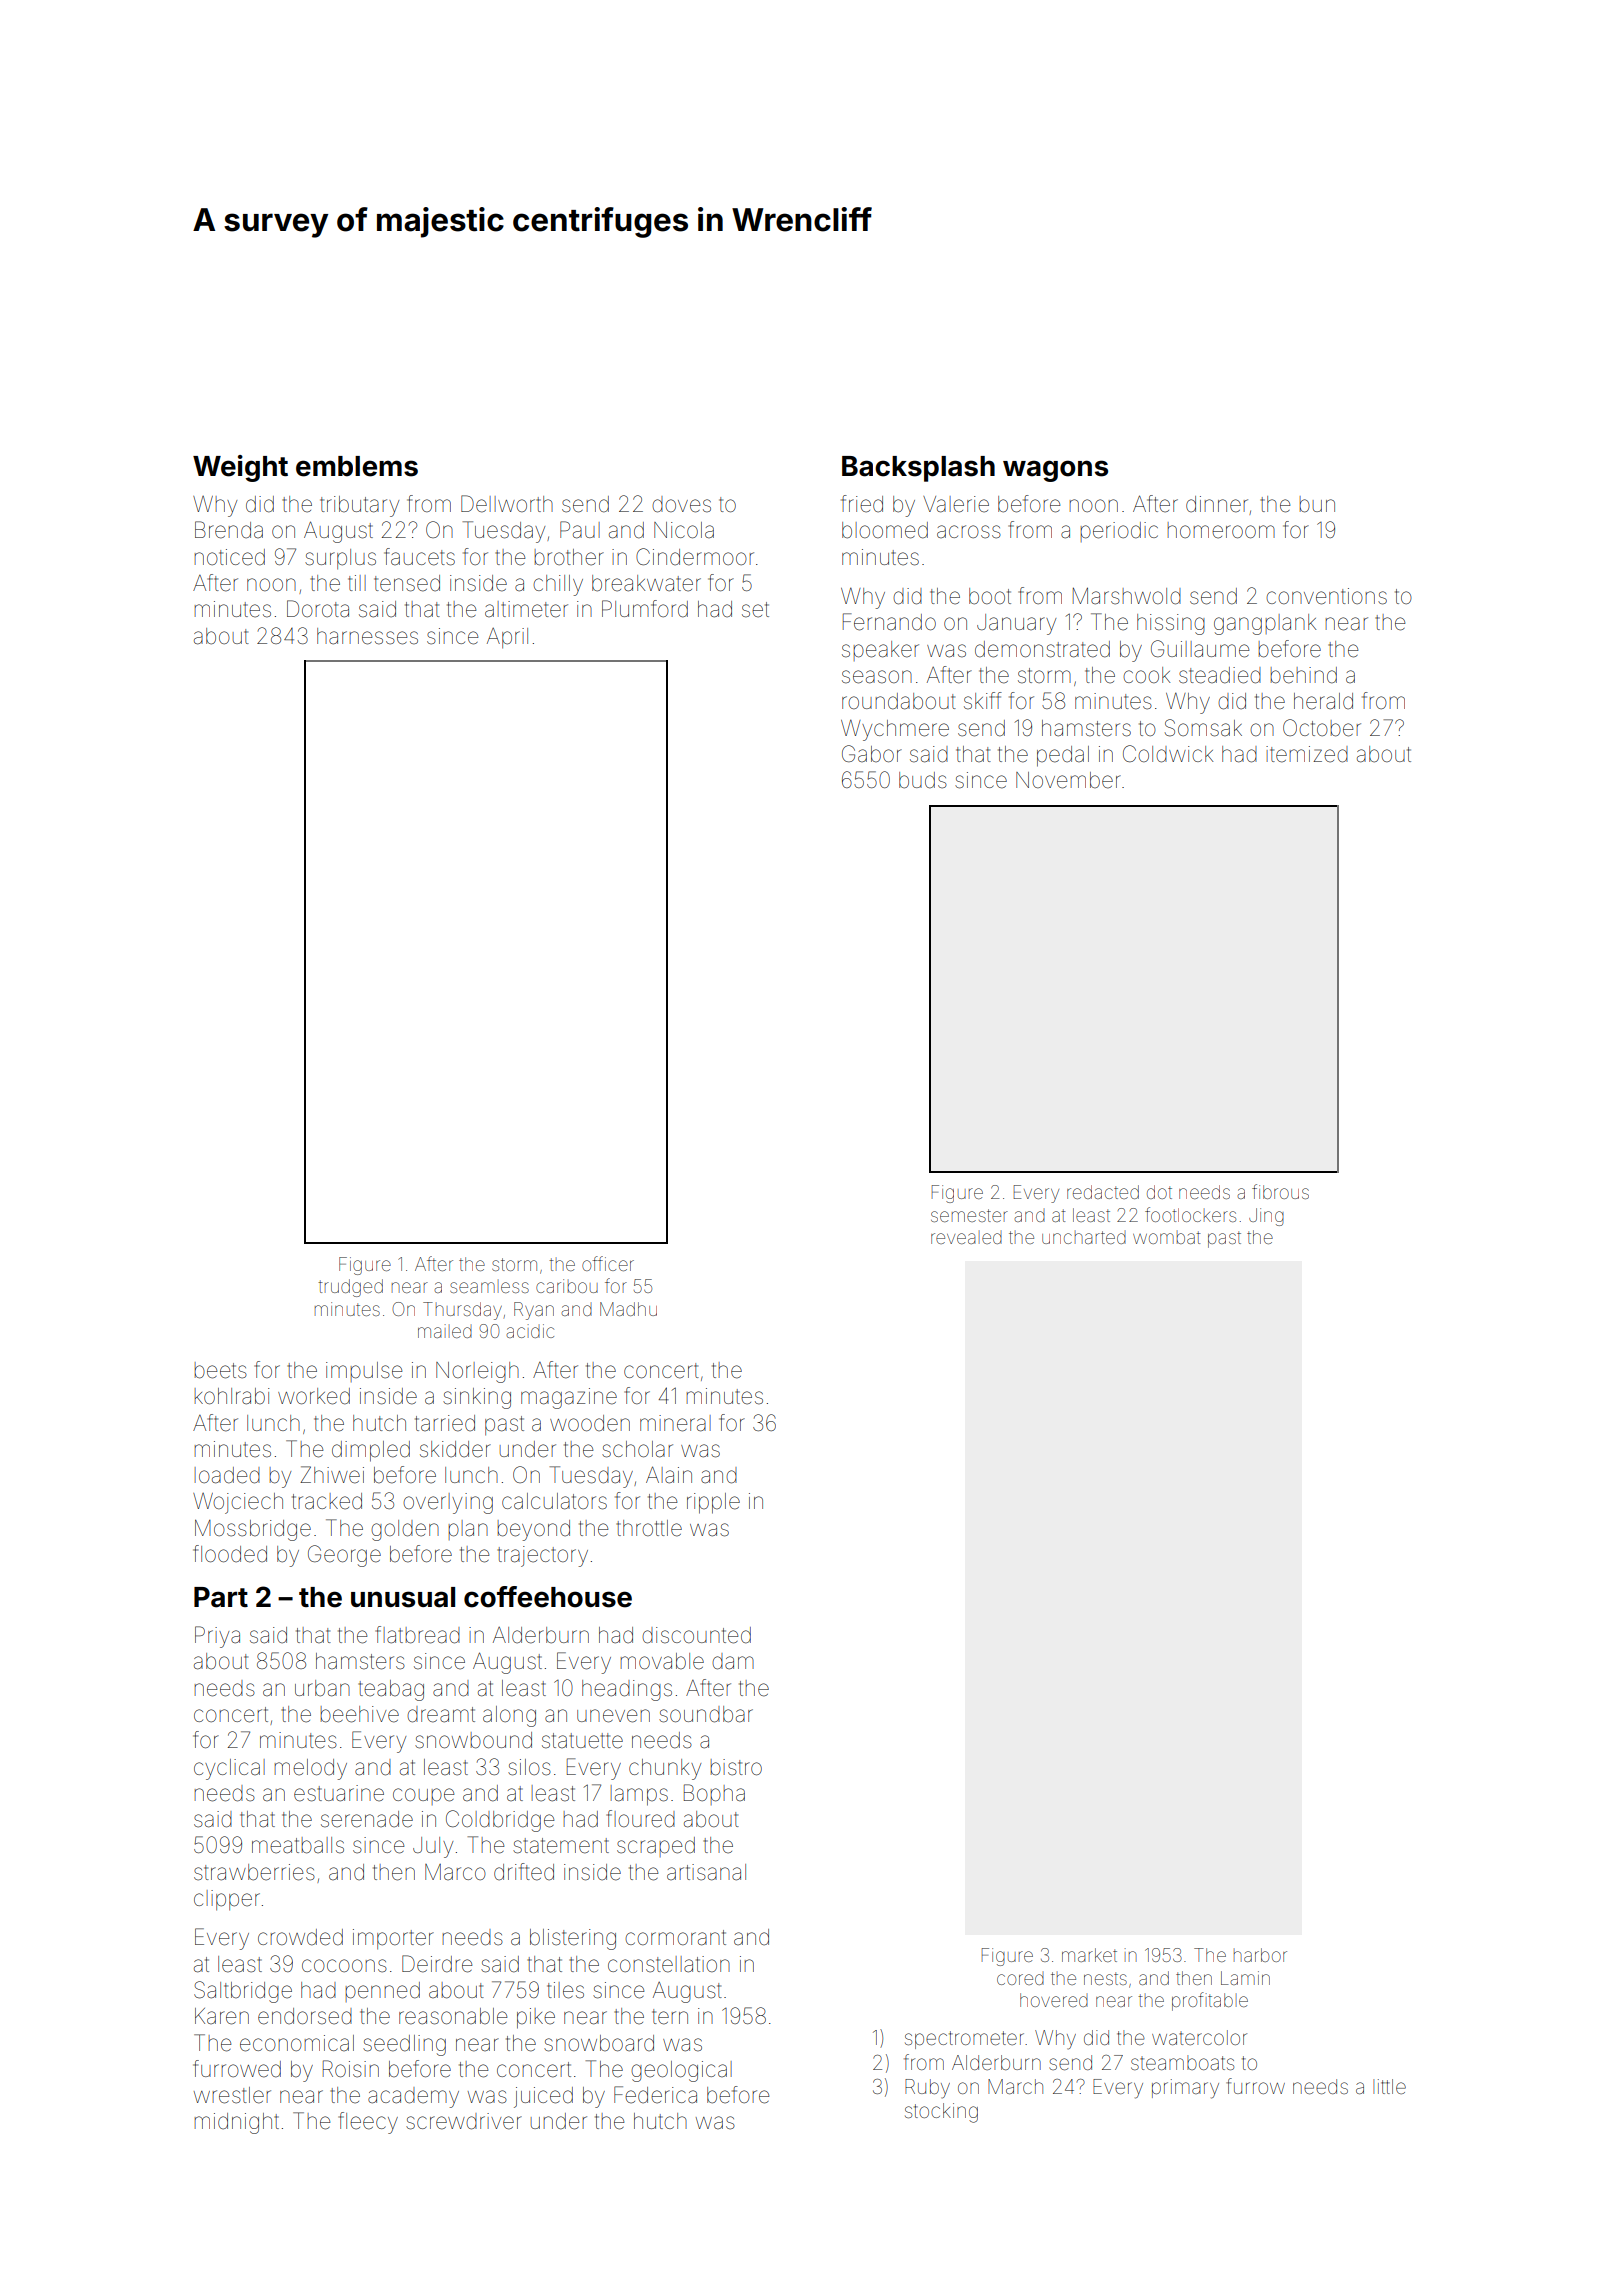  I want to click on skiff, so click(983, 701).
